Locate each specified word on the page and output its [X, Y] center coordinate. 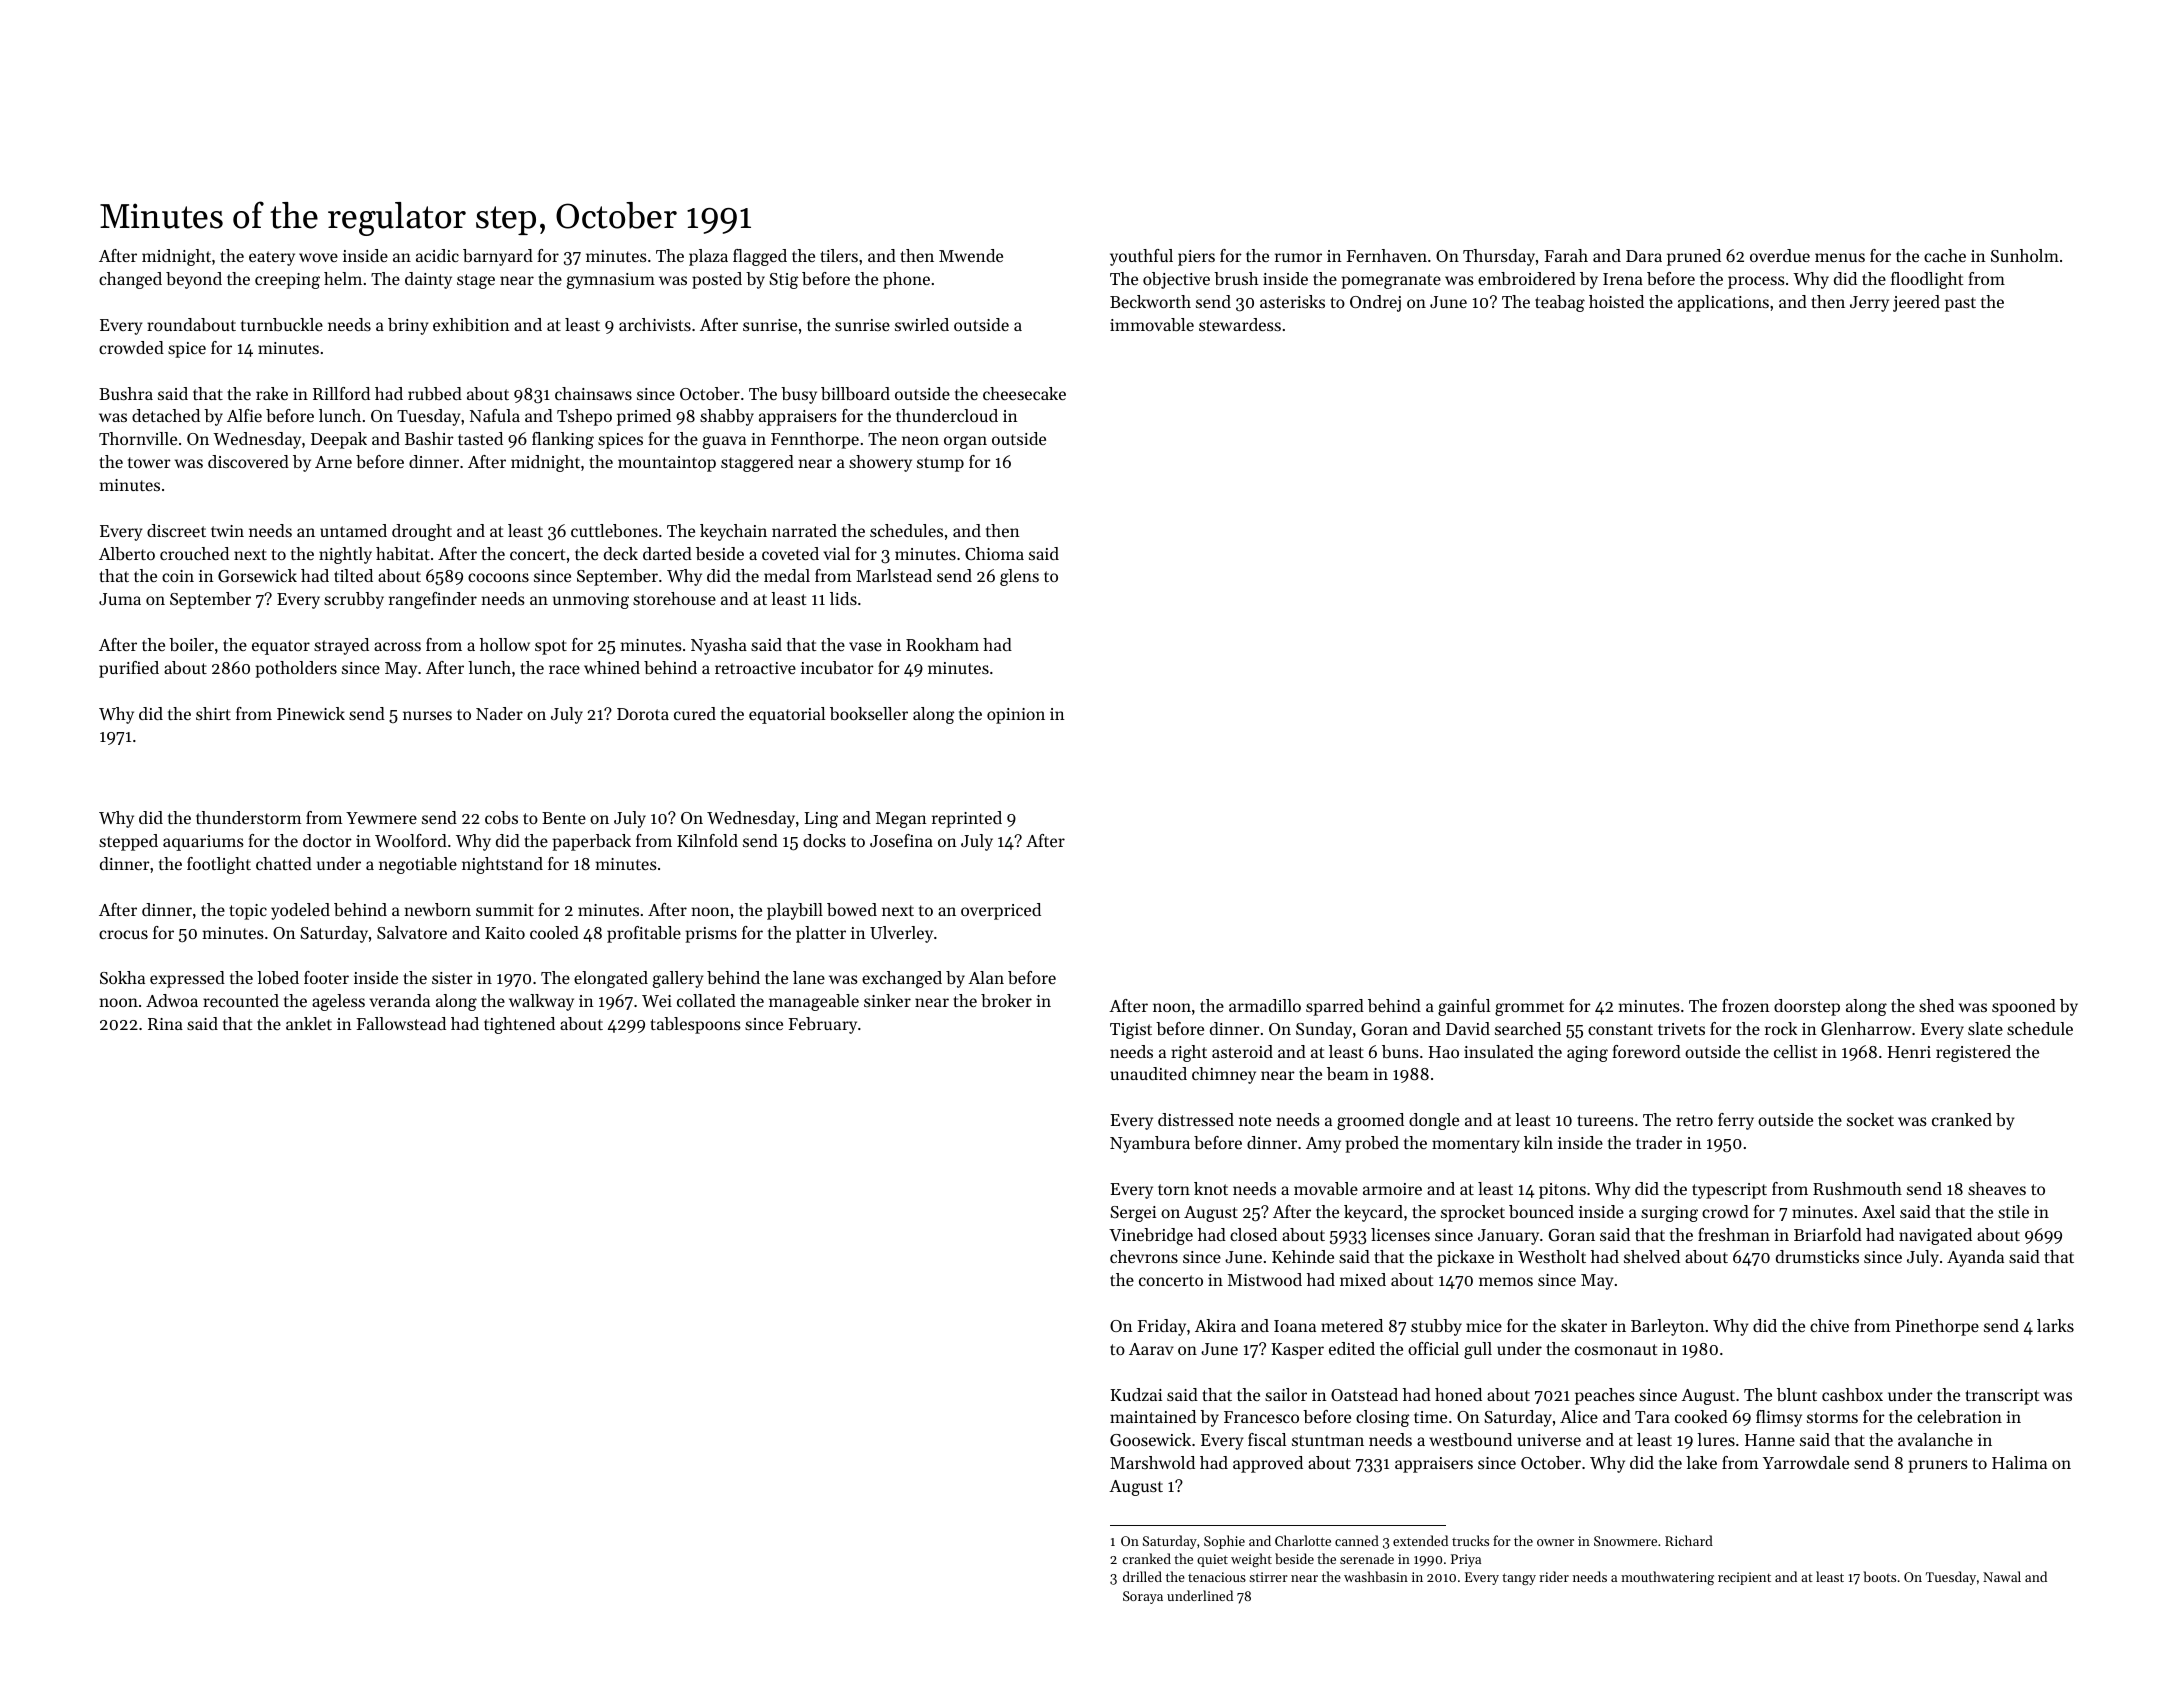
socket [1870, 1119]
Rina [165, 1024]
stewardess [1240, 324]
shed [1936, 1005]
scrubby [354, 600]
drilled [1142, 1576]
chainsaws [593, 393]
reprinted [967, 819]
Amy [1323, 1145]
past [1960, 304]
